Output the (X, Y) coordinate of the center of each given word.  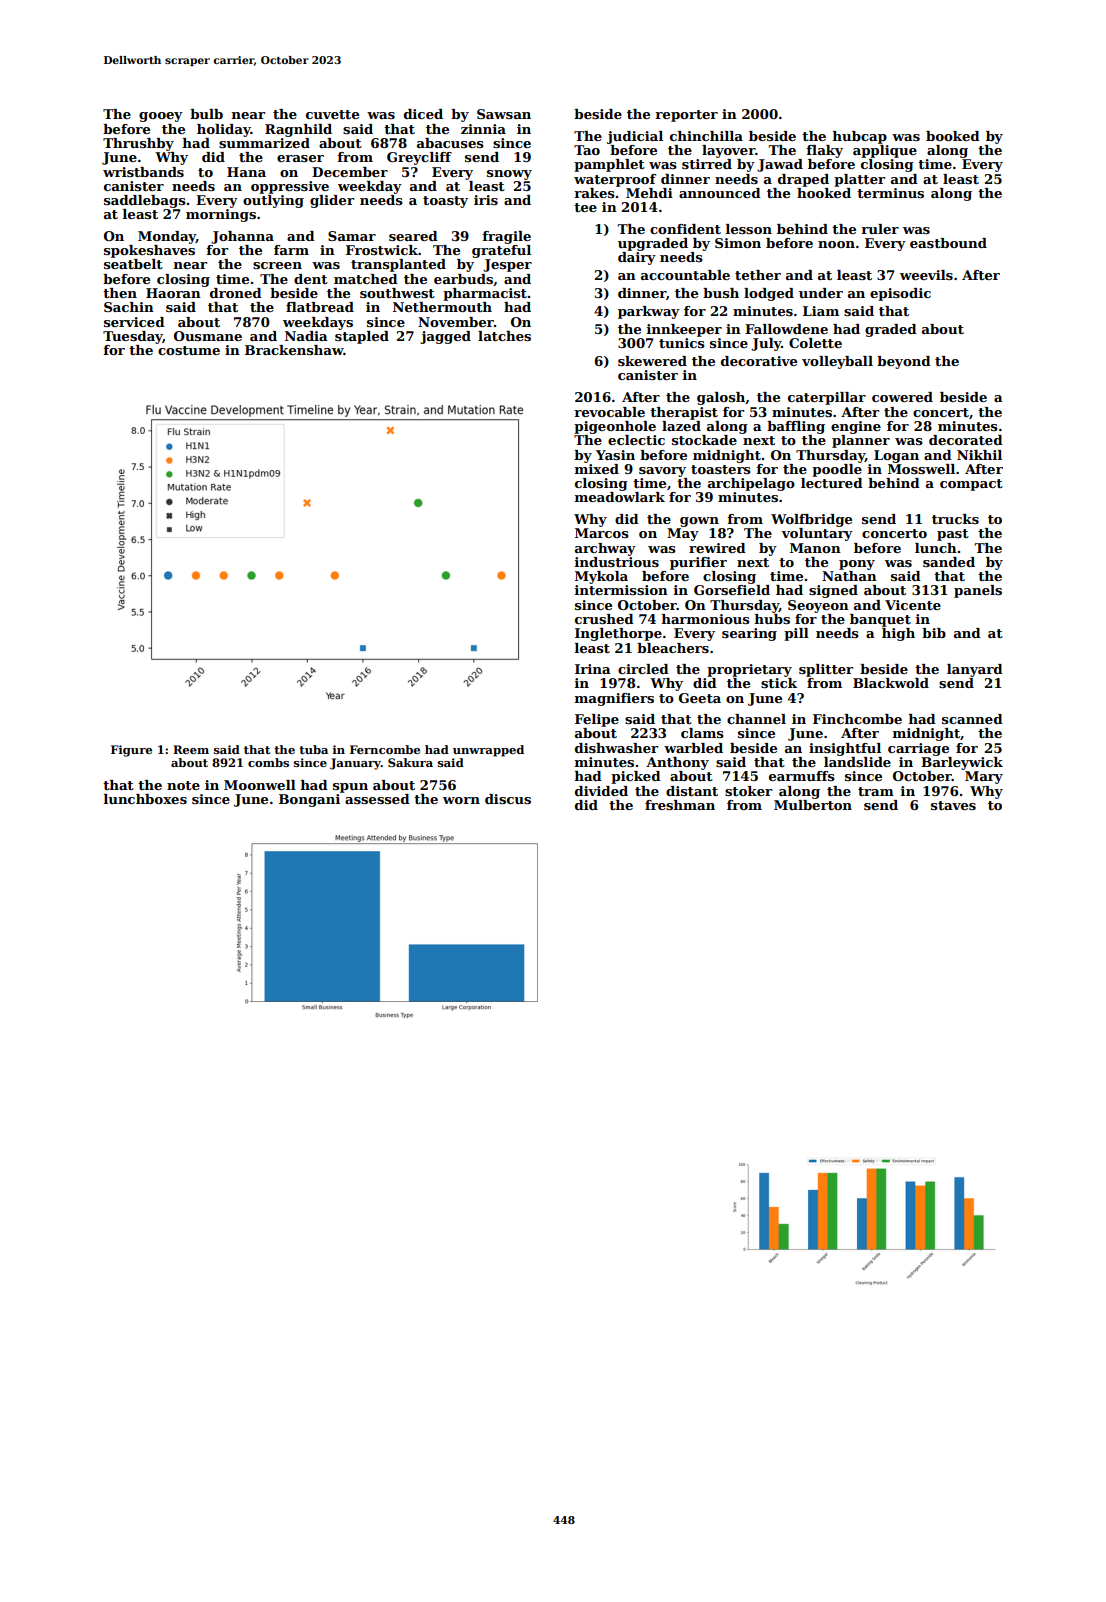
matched (366, 279)
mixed (597, 469)
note (183, 785)
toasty (445, 202)
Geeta (700, 698)
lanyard (975, 670)
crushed (604, 619)
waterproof (615, 180)
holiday (224, 130)
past (953, 535)
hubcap (860, 137)
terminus (890, 193)
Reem (191, 749)
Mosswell (921, 469)
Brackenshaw (294, 350)
